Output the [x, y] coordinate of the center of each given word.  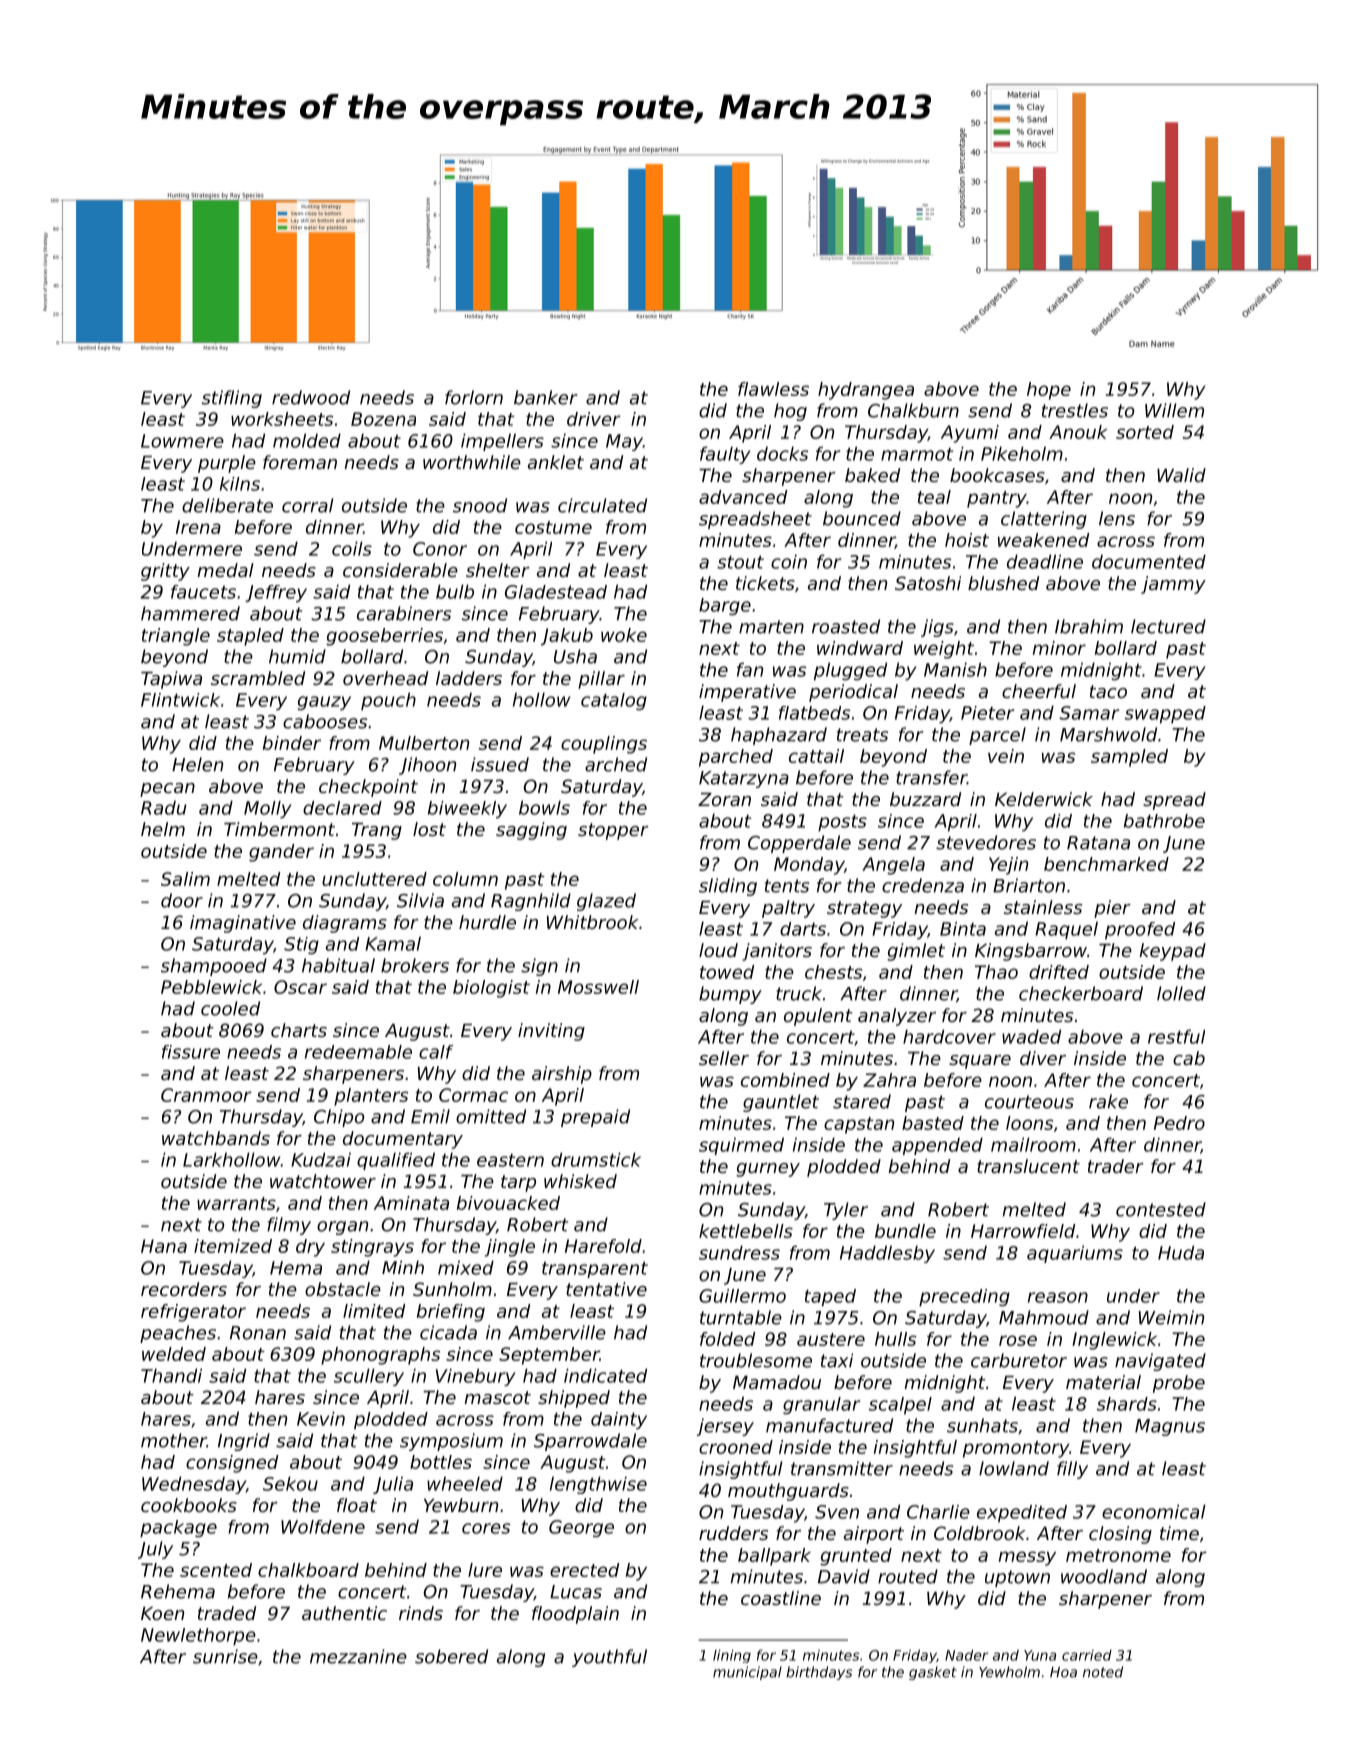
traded [227, 1613]
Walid [1181, 475]
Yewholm [1009, 1672]
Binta [963, 929]
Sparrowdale [590, 1442]
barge [725, 606]
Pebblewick [211, 987]
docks [782, 453]
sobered [451, 1656]
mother [174, 1440]
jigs [937, 628]
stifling [232, 399]
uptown [1017, 1578]
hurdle [487, 922]
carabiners [404, 613]
